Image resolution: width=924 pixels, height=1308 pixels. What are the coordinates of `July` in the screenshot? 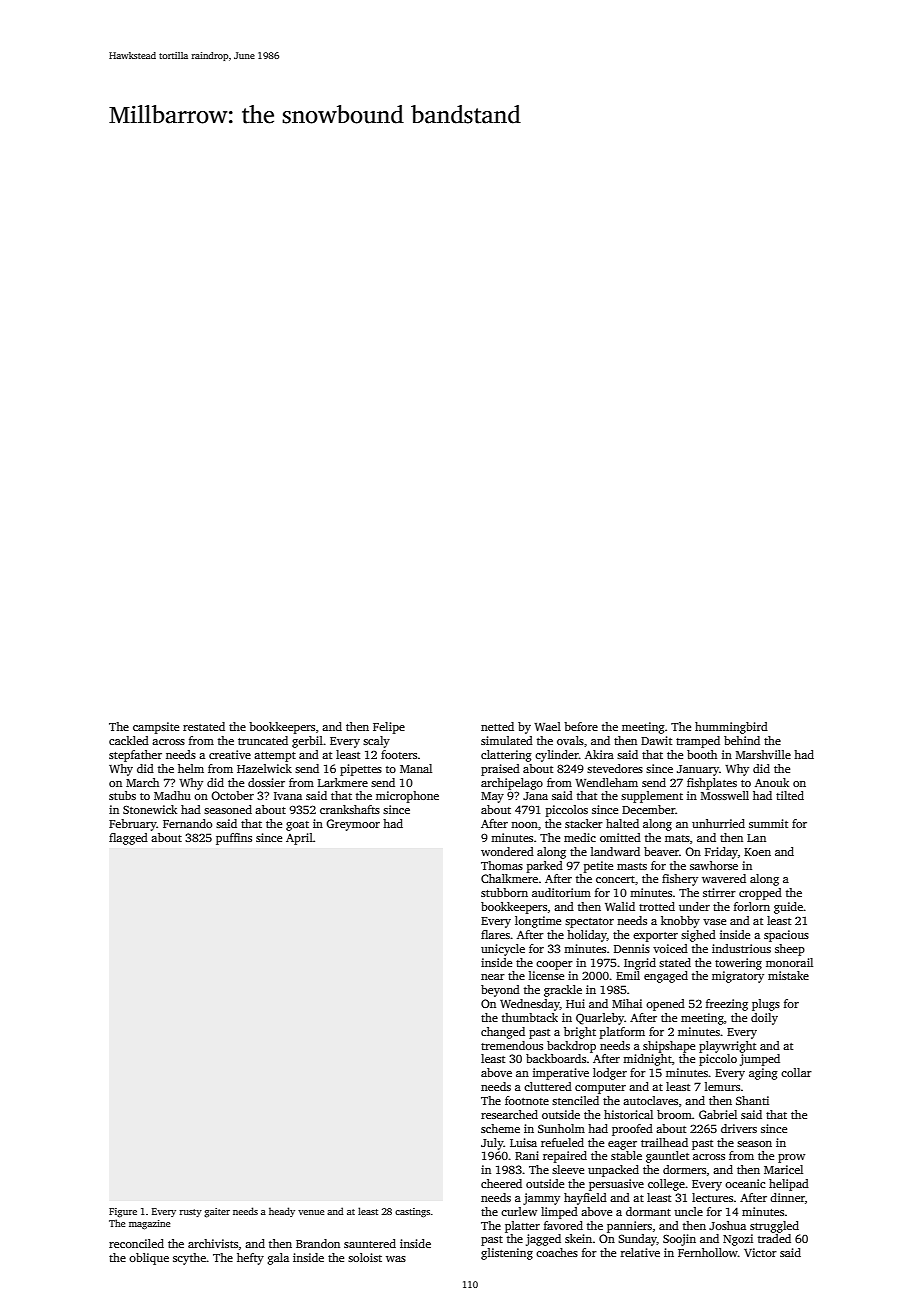 It's located at (492, 1144).
